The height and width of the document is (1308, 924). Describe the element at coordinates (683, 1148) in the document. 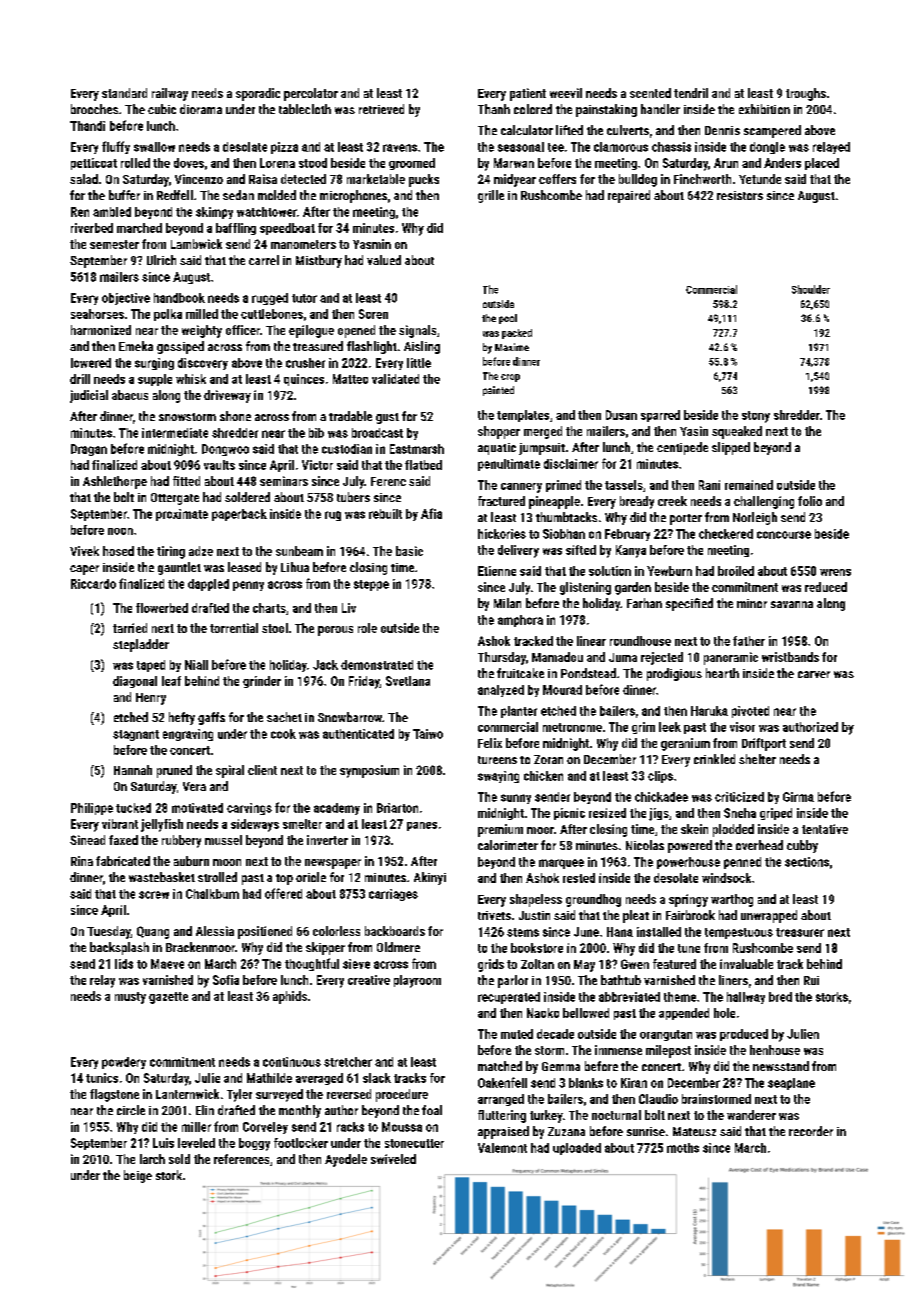

I see `moths` at that location.
